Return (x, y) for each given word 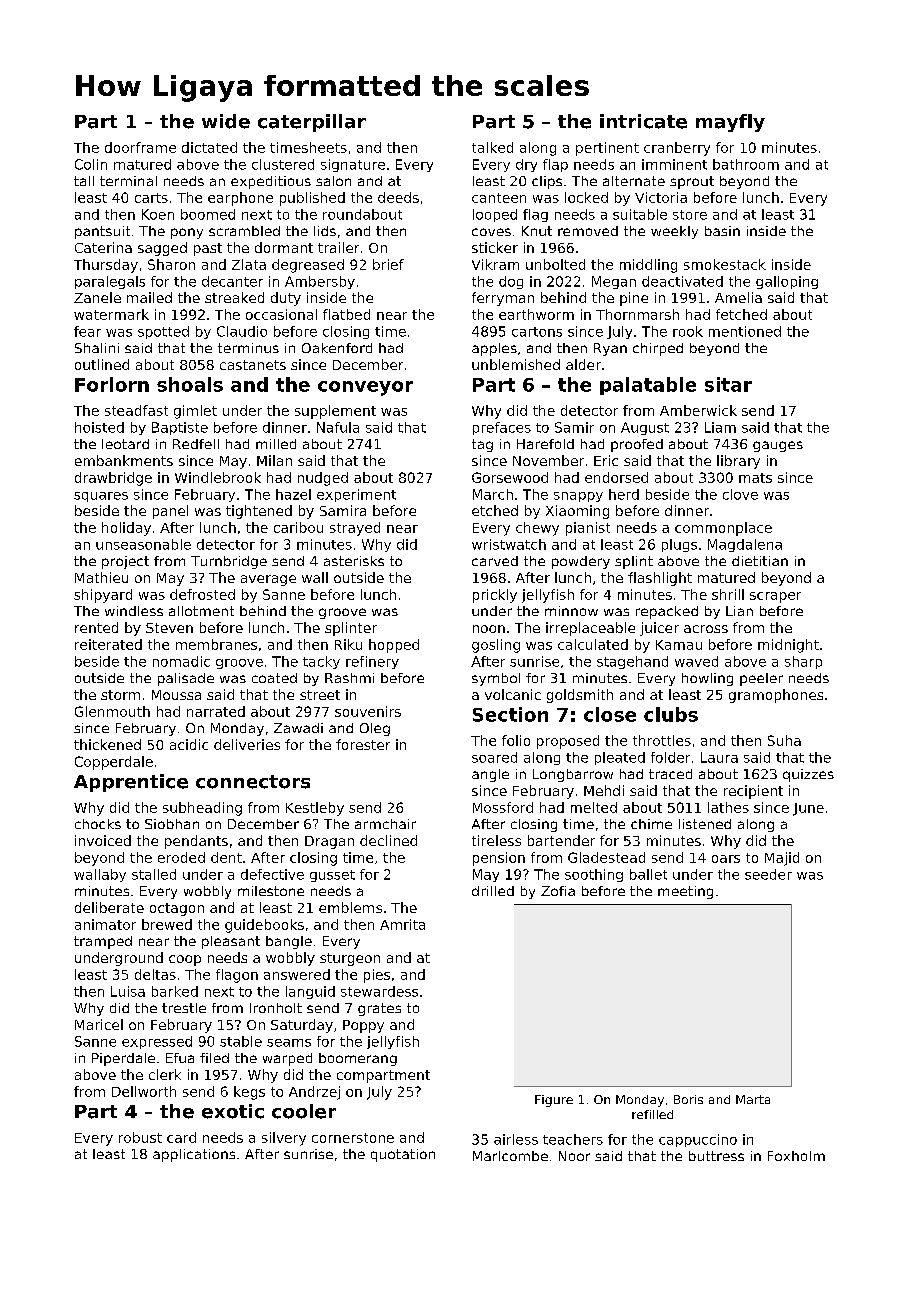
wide (226, 121)
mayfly (730, 123)
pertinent (607, 149)
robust (140, 1137)
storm (120, 695)
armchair (385, 824)
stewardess (379, 991)
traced (670, 774)
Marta (753, 1099)
